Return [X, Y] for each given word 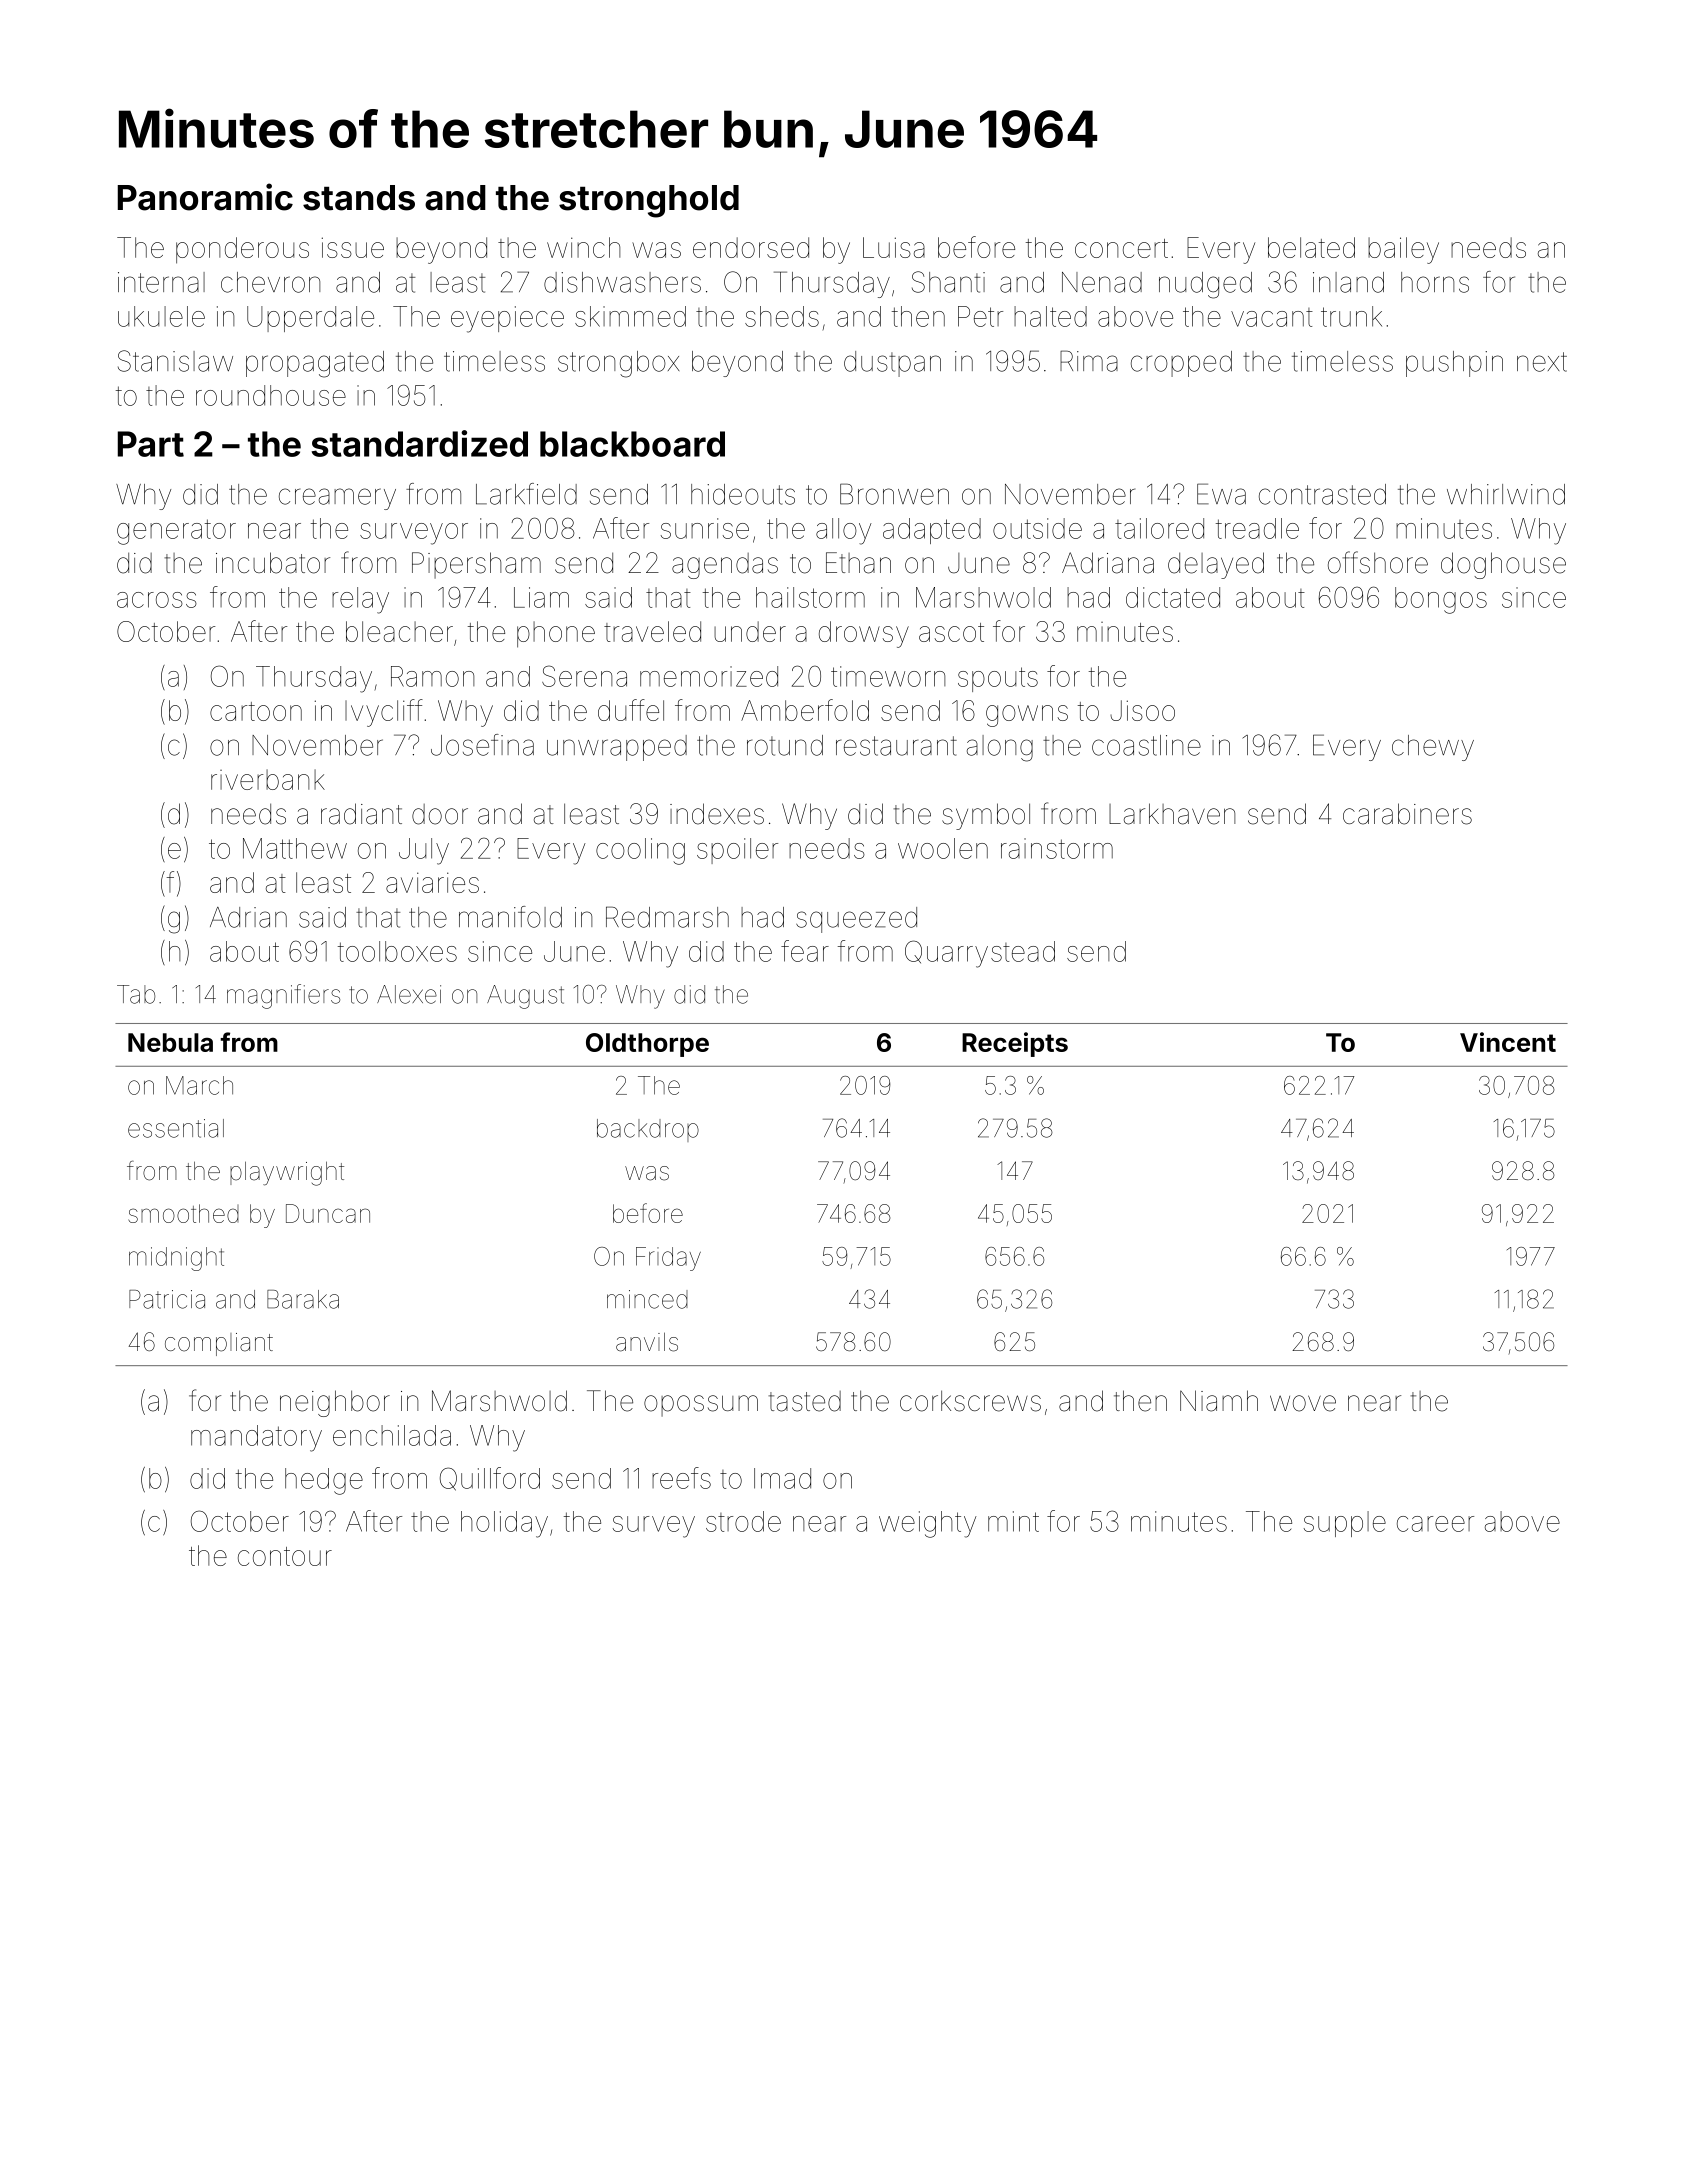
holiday [504, 1524]
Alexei [409, 994]
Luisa [894, 247]
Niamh [1219, 1401]
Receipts [1015, 1044]
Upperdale [310, 319]
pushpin [1454, 364]
